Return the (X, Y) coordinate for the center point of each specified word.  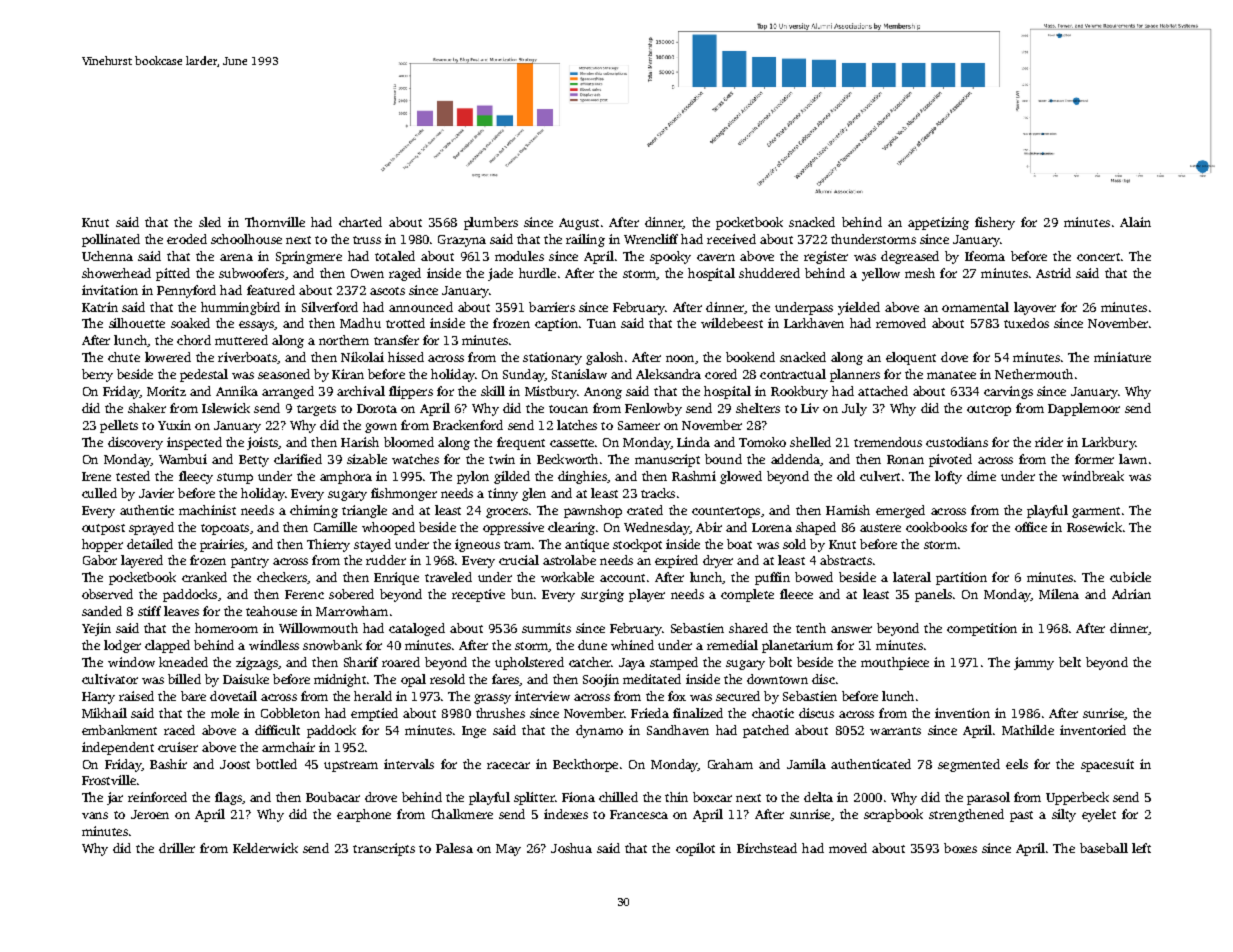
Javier (156, 493)
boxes (960, 848)
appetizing (938, 223)
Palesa (454, 848)
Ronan (905, 459)
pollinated (111, 240)
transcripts (384, 849)
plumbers (491, 223)
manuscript (667, 460)
